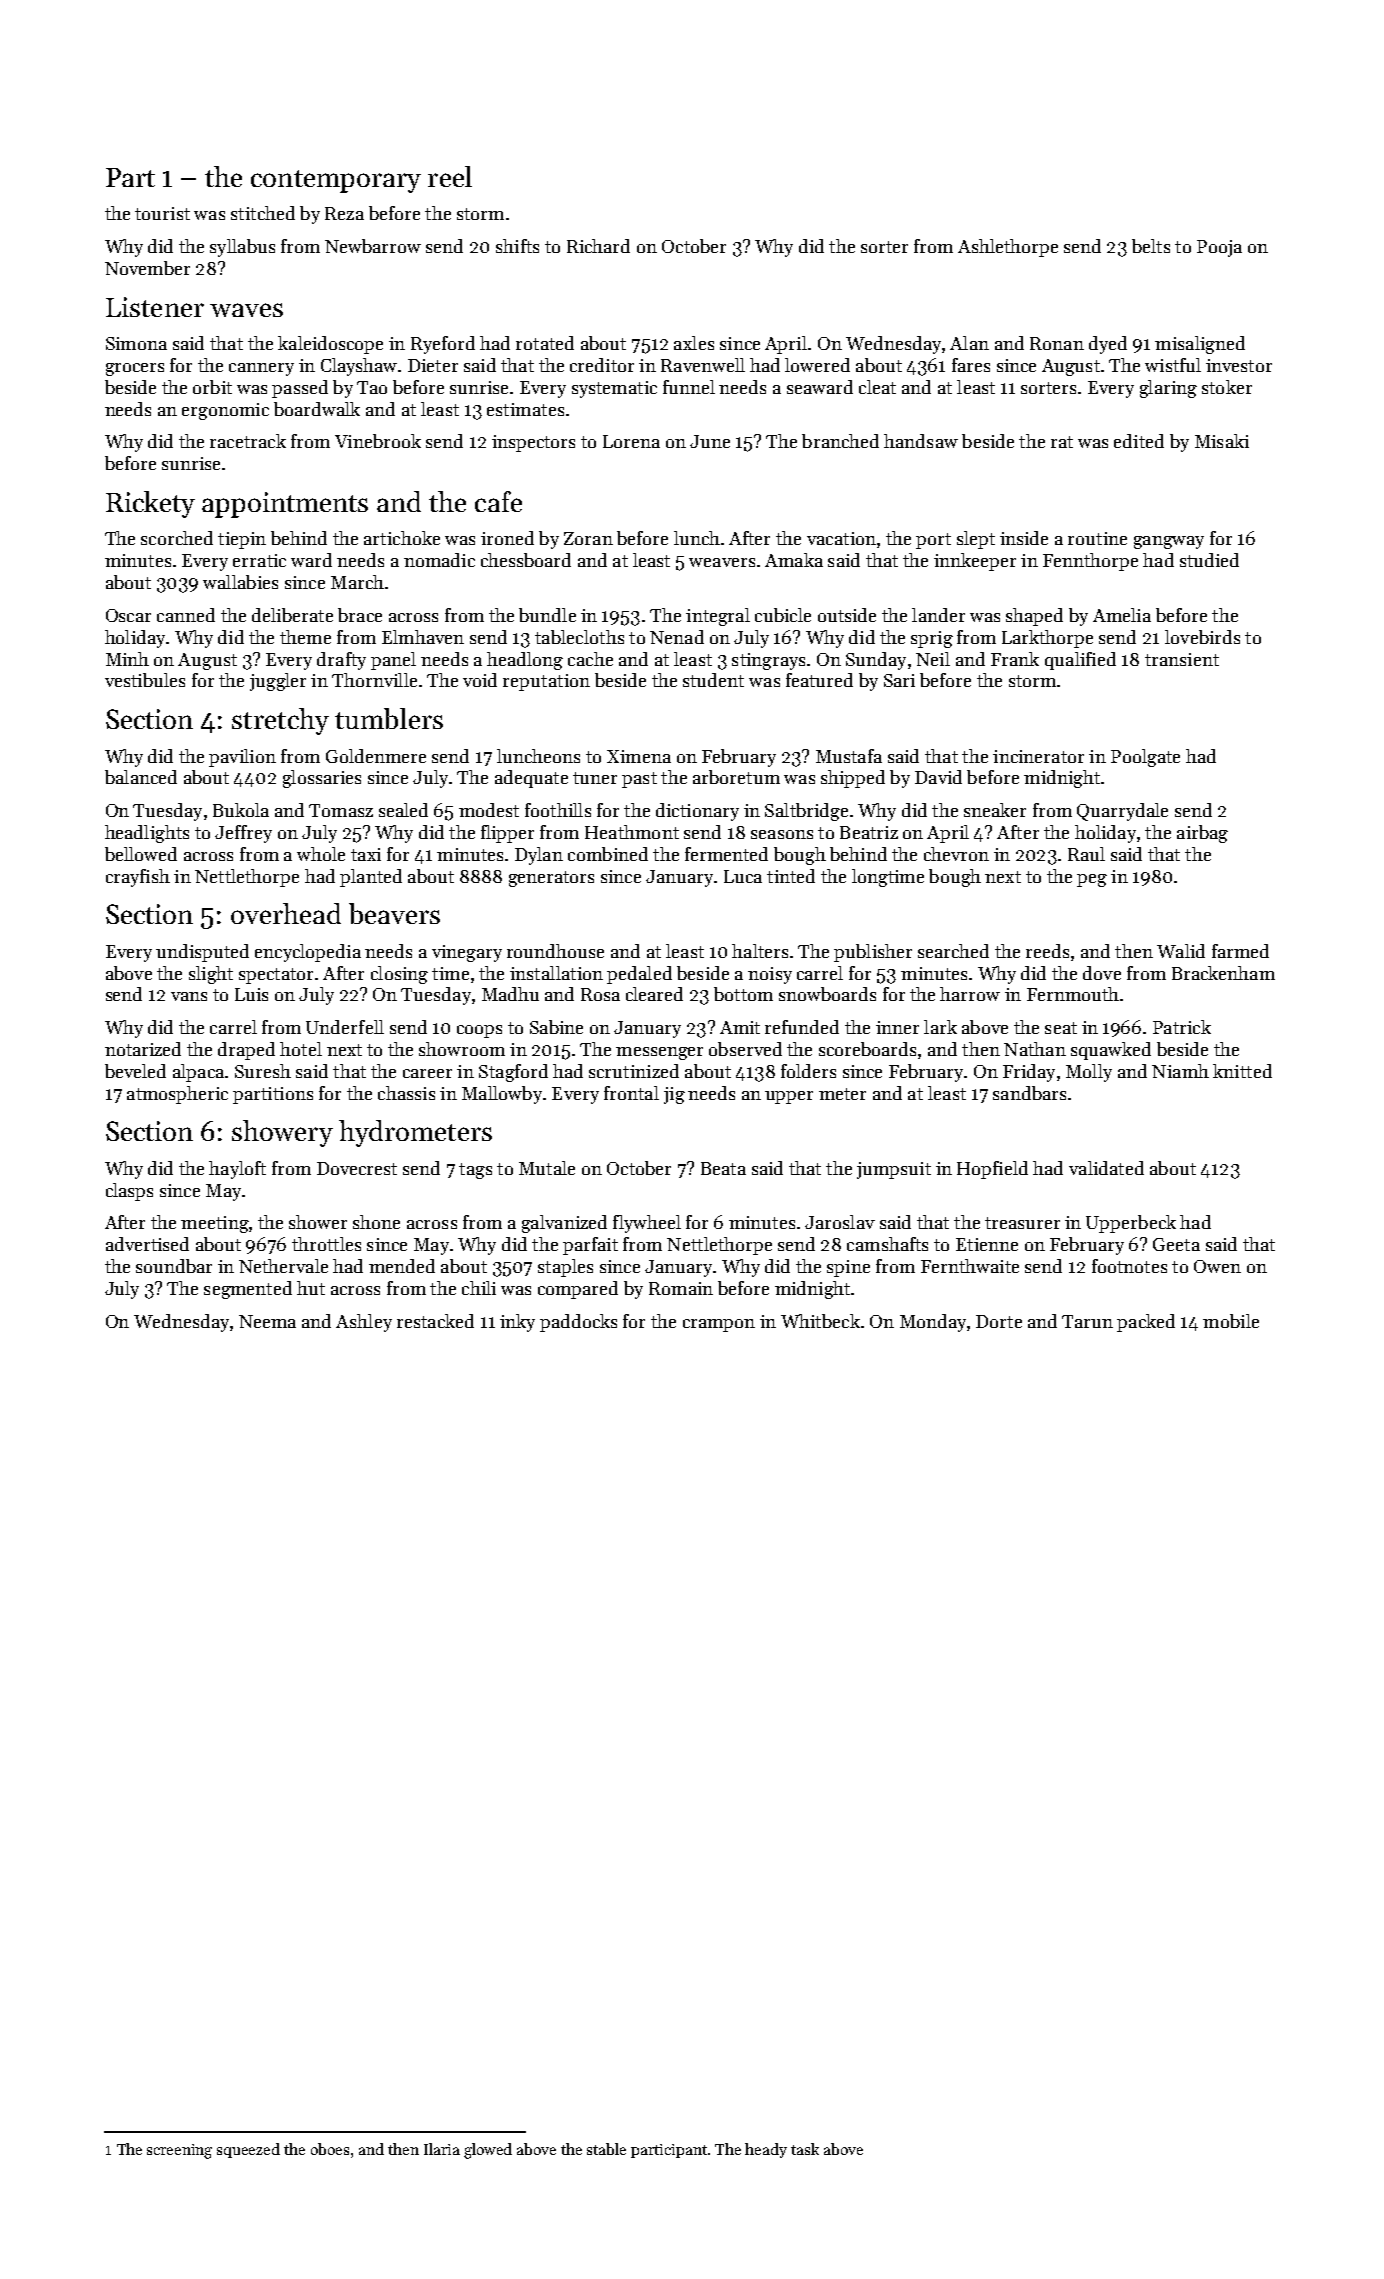 The height and width of the screenshot is (2279, 1384). I want to click on axles, so click(694, 343).
